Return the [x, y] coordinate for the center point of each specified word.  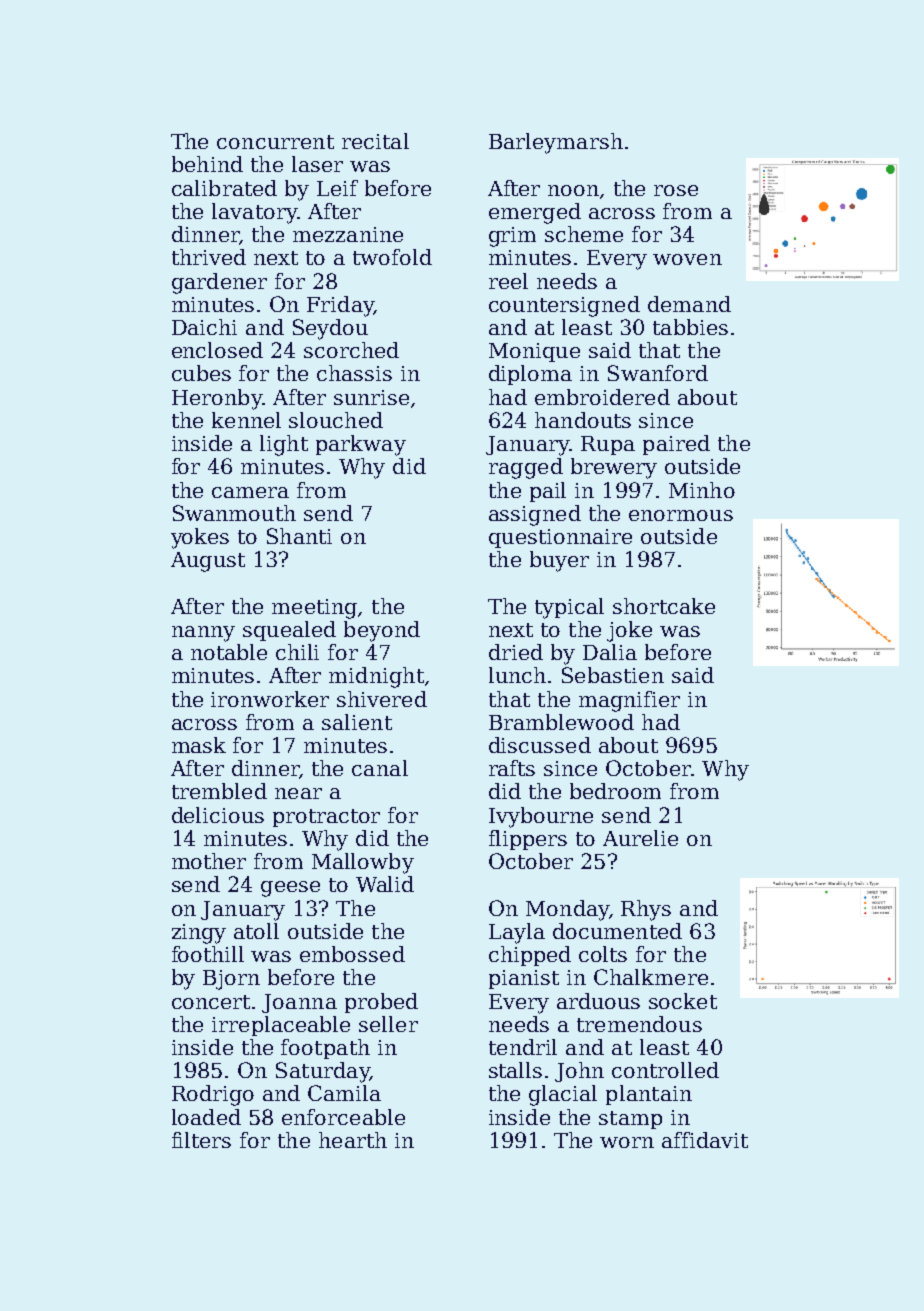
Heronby [217, 399]
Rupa [608, 445]
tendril [523, 1047]
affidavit [705, 1140]
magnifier [629, 701]
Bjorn [231, 980]
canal [380, 768]
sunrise [371, 397]
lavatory [254, 213]
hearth [353, 1140]
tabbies [690, 327]
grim [512, 237]
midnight [376, 677]
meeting [314, 609]
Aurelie [640, 838]
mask [199, 745]
